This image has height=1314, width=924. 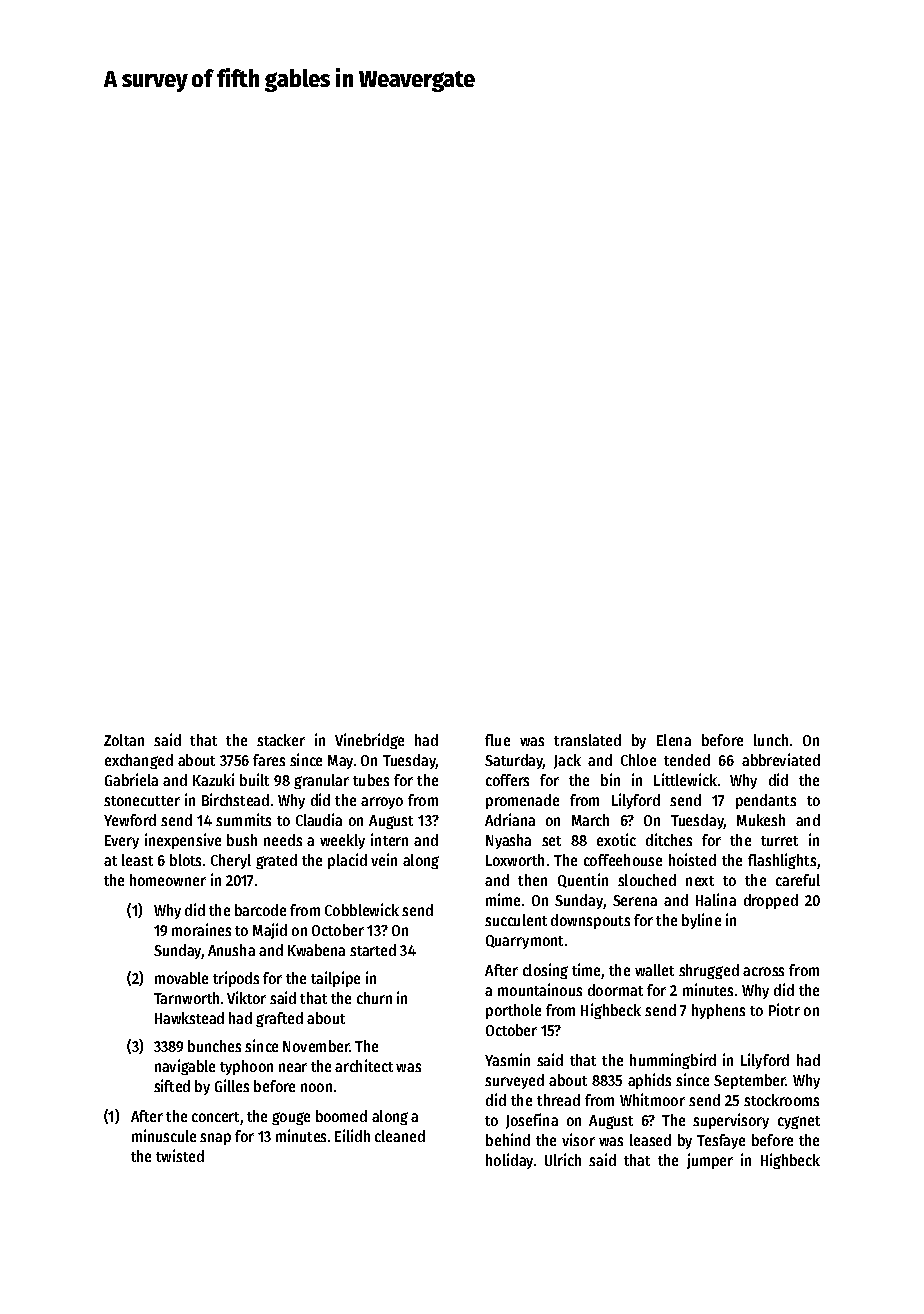 What do you see at coordinates (164, 1135) in the image?
I see `minuscule` at bounding box center [164, 1135].
